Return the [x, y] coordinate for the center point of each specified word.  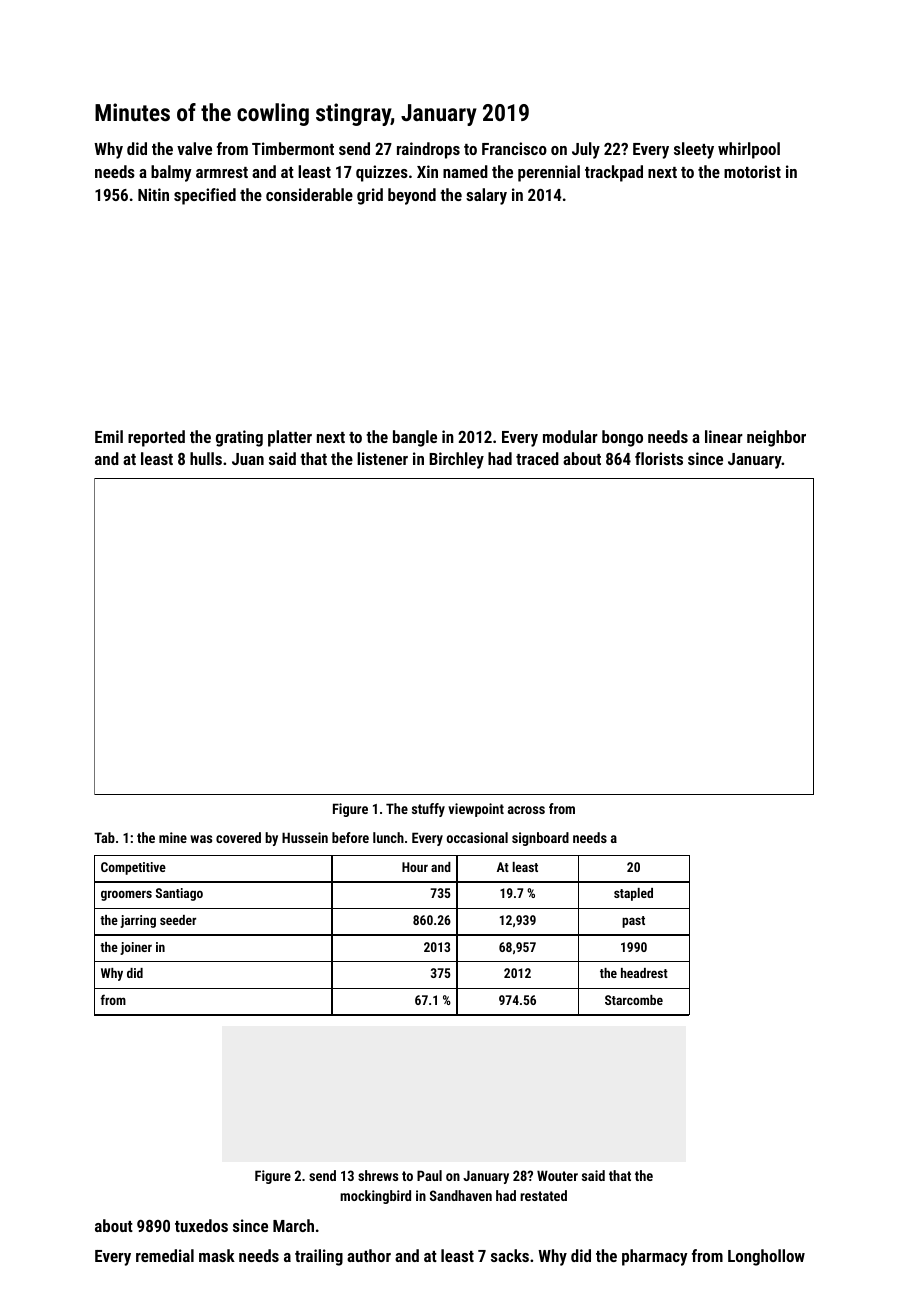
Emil [109, 436]
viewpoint [476, 810]
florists [659, 458]
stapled [633, 894]
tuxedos [201, 1225]
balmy [171, 173]
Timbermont [293, 148]
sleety [694, 150]
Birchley [456, 460]
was [201, 839]
